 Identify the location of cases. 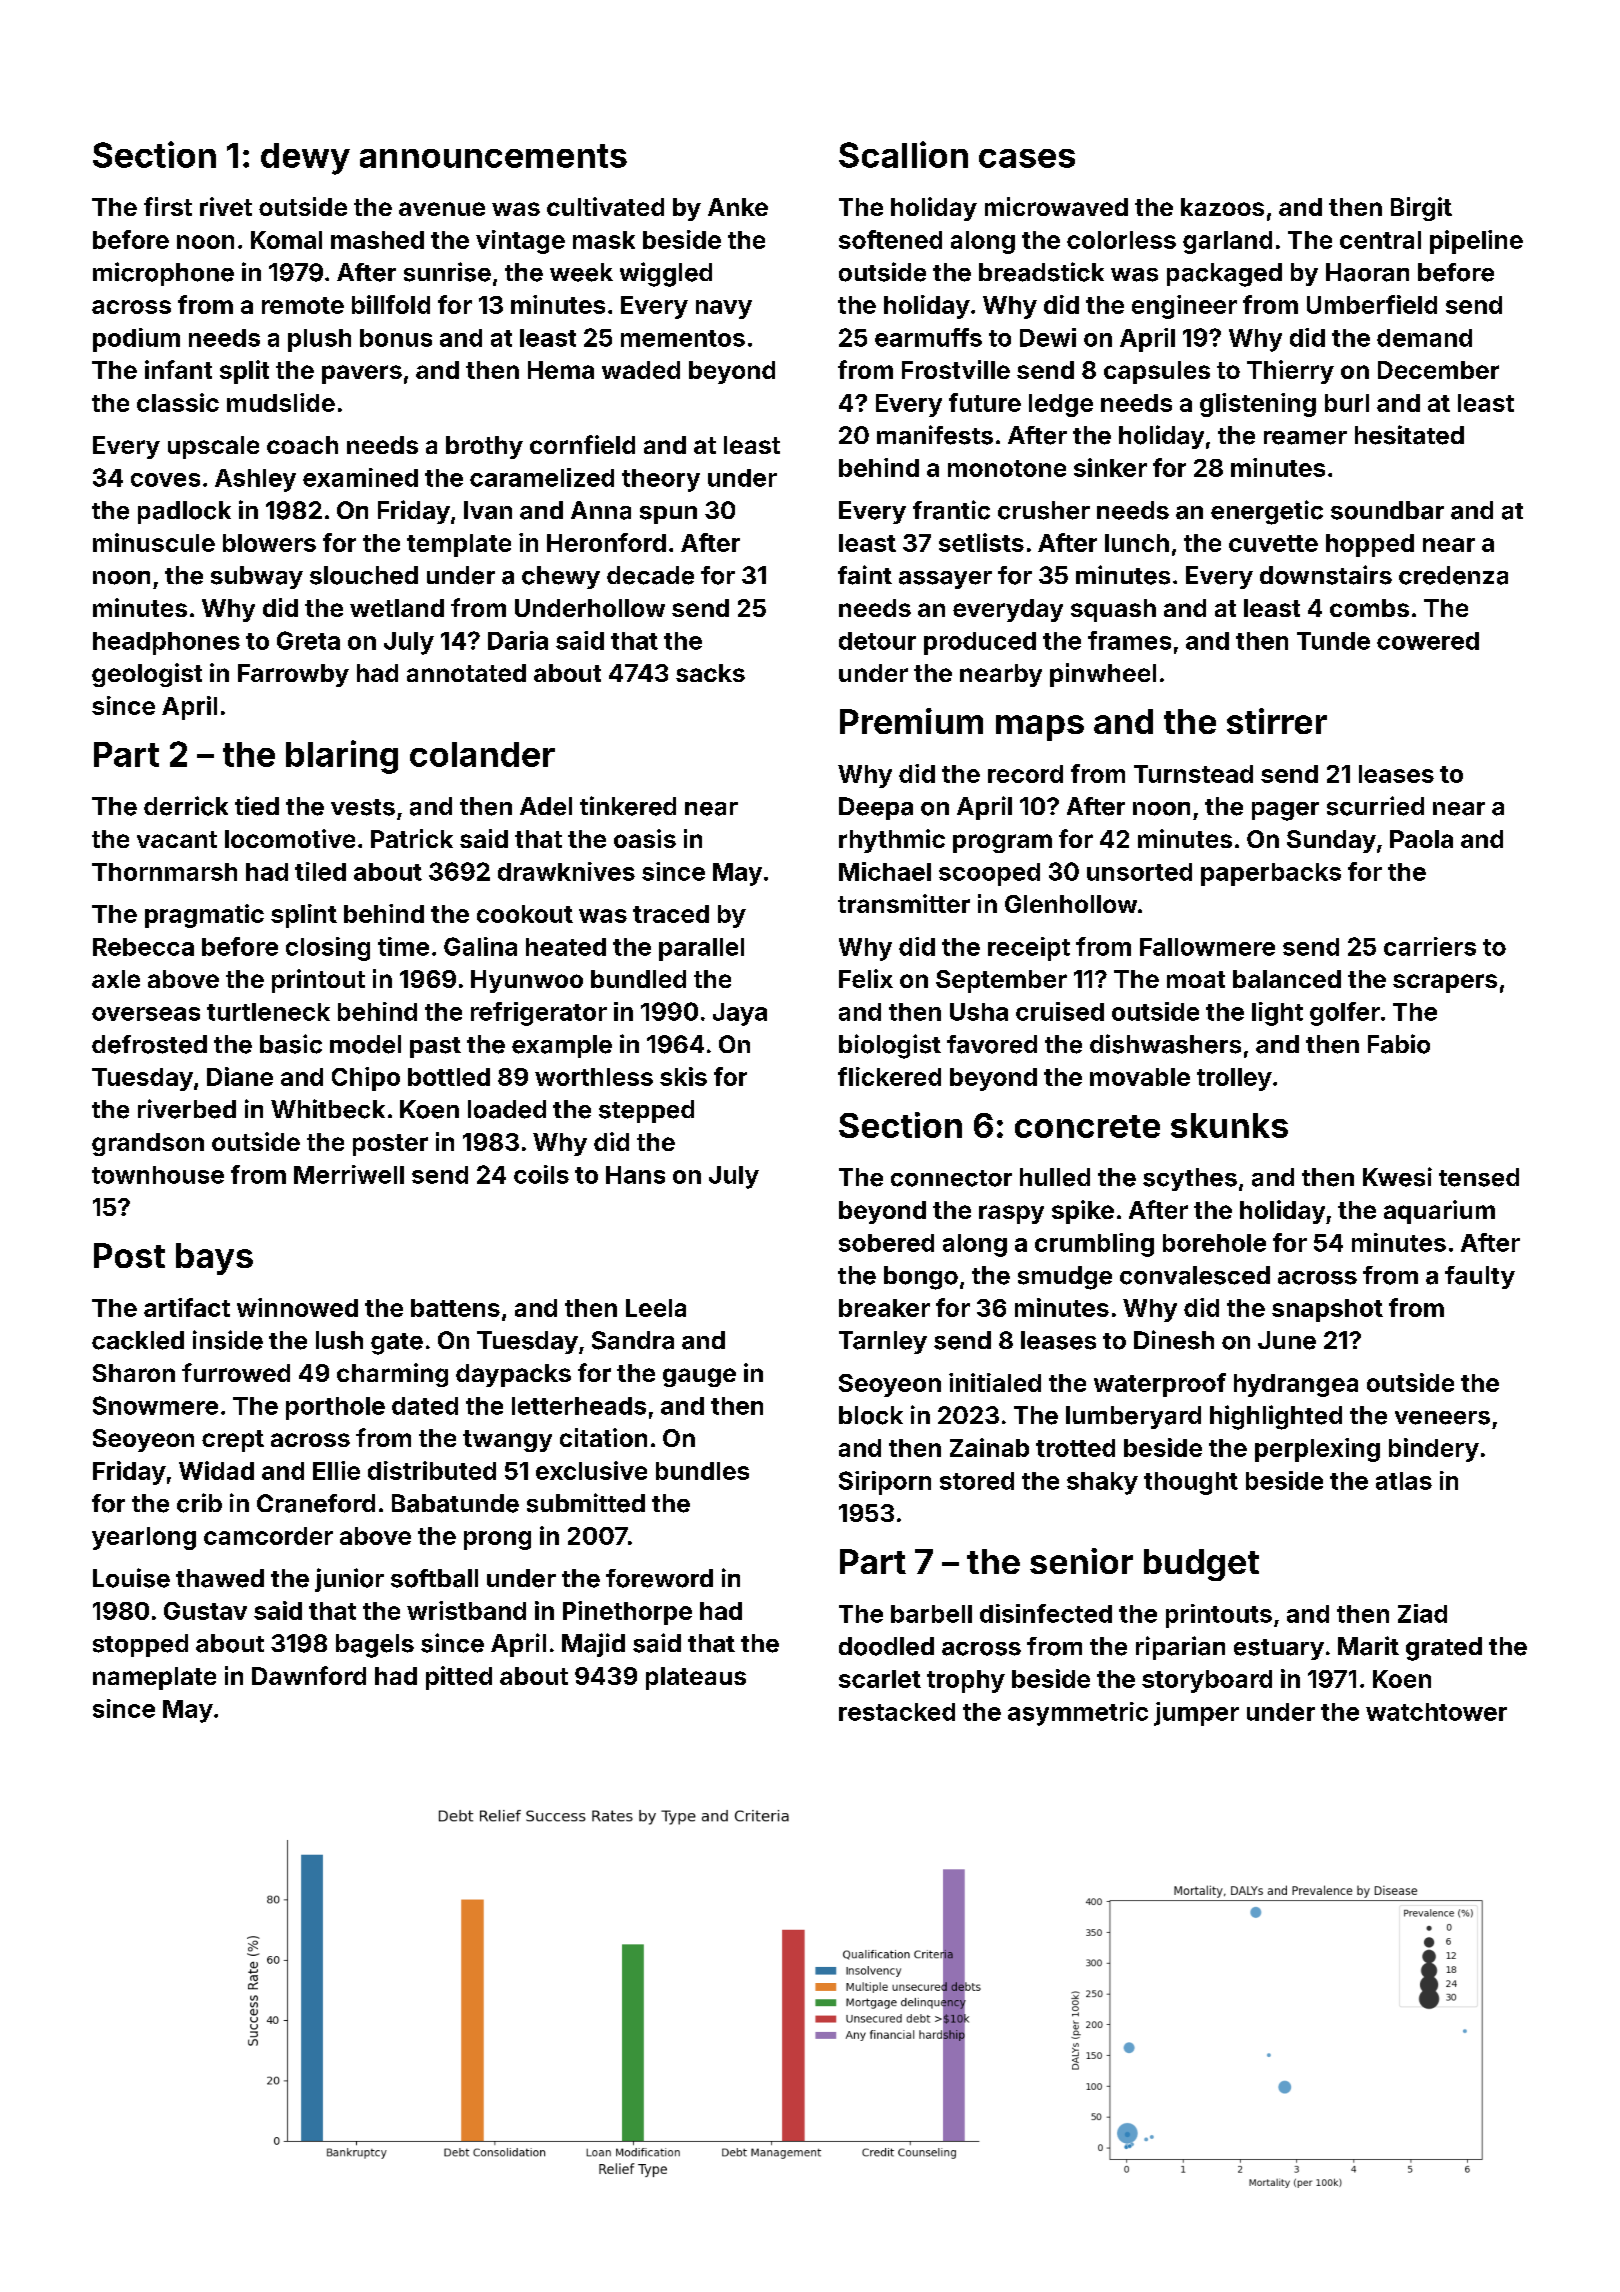
(1027, 158).
